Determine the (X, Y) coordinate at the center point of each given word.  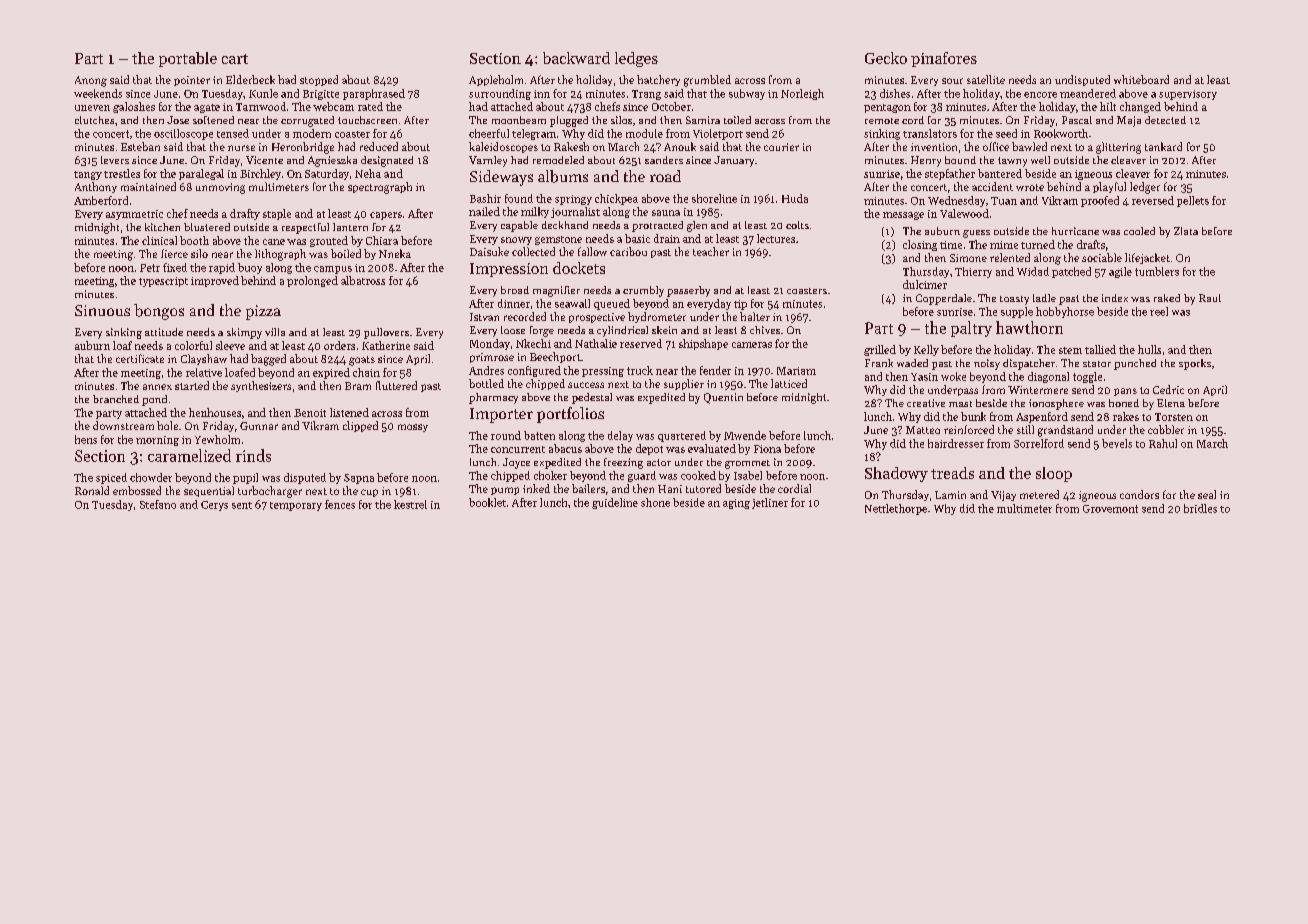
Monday (490, 344)
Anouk (680, 146)
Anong (91, 81)
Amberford (101, 200)
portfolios (570, 415)
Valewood (964, 213)
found (519, 198)
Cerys (214, 506)
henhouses (215, 412)
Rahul (1163, 443)
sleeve (230, 345)
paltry (971, 329)
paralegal (201, 174)
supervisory (1188, 95)
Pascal (1077, 120)
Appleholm (496, 80)
